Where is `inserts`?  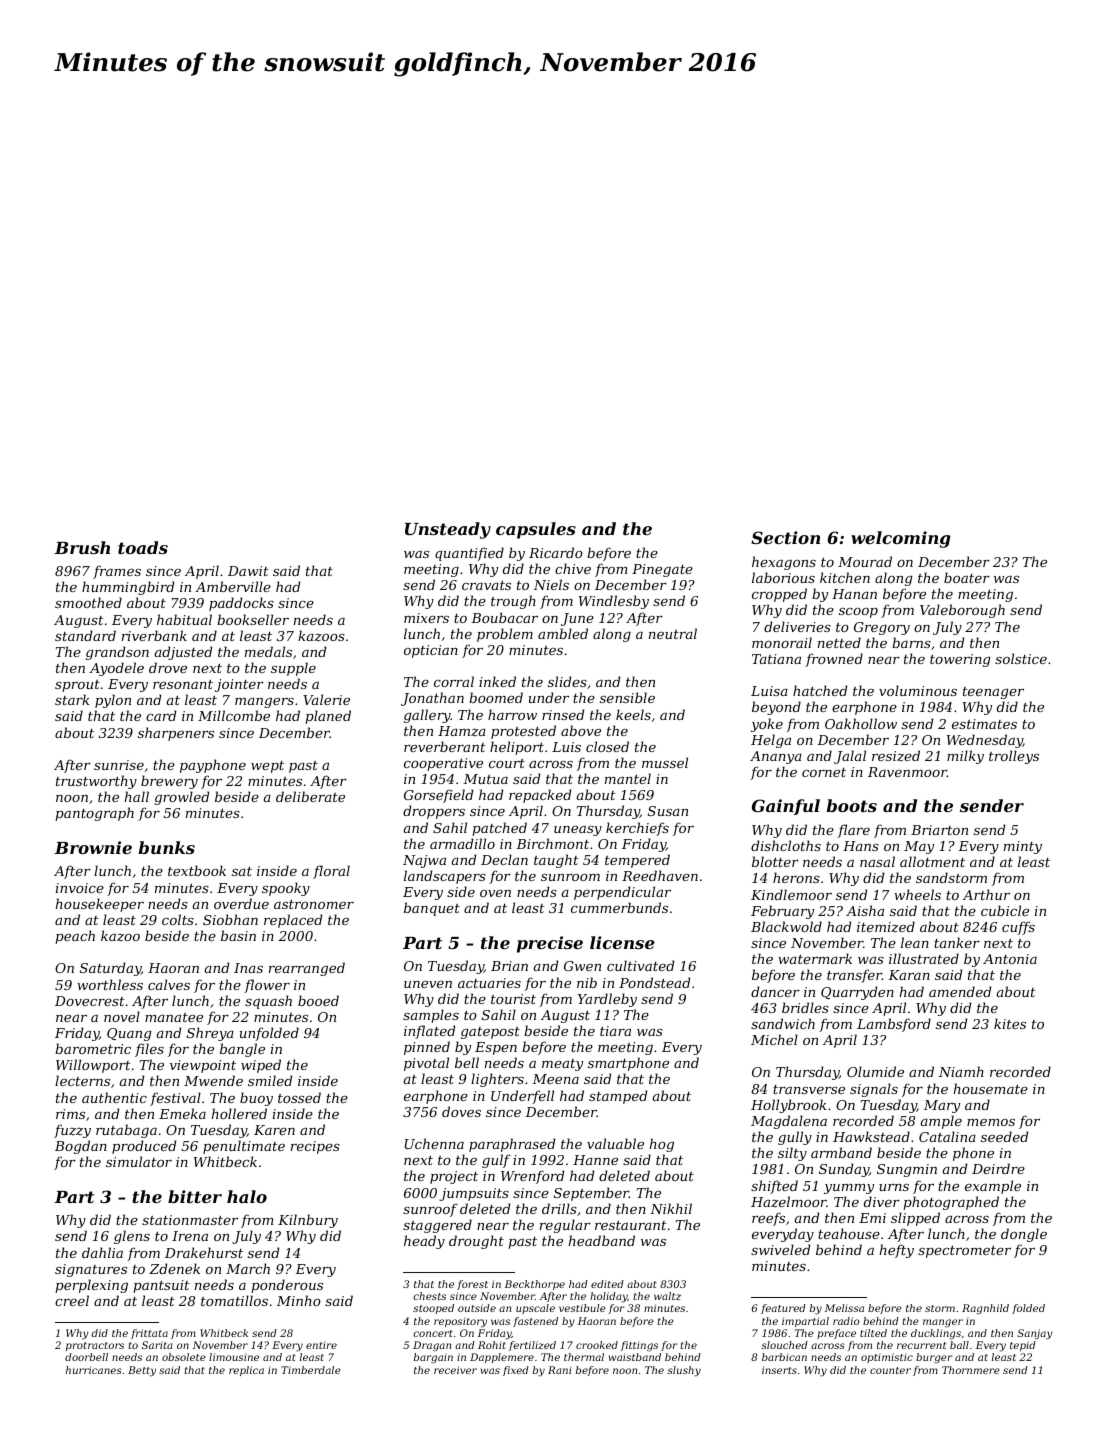
inserts is located at coordinates (779, 1370).
